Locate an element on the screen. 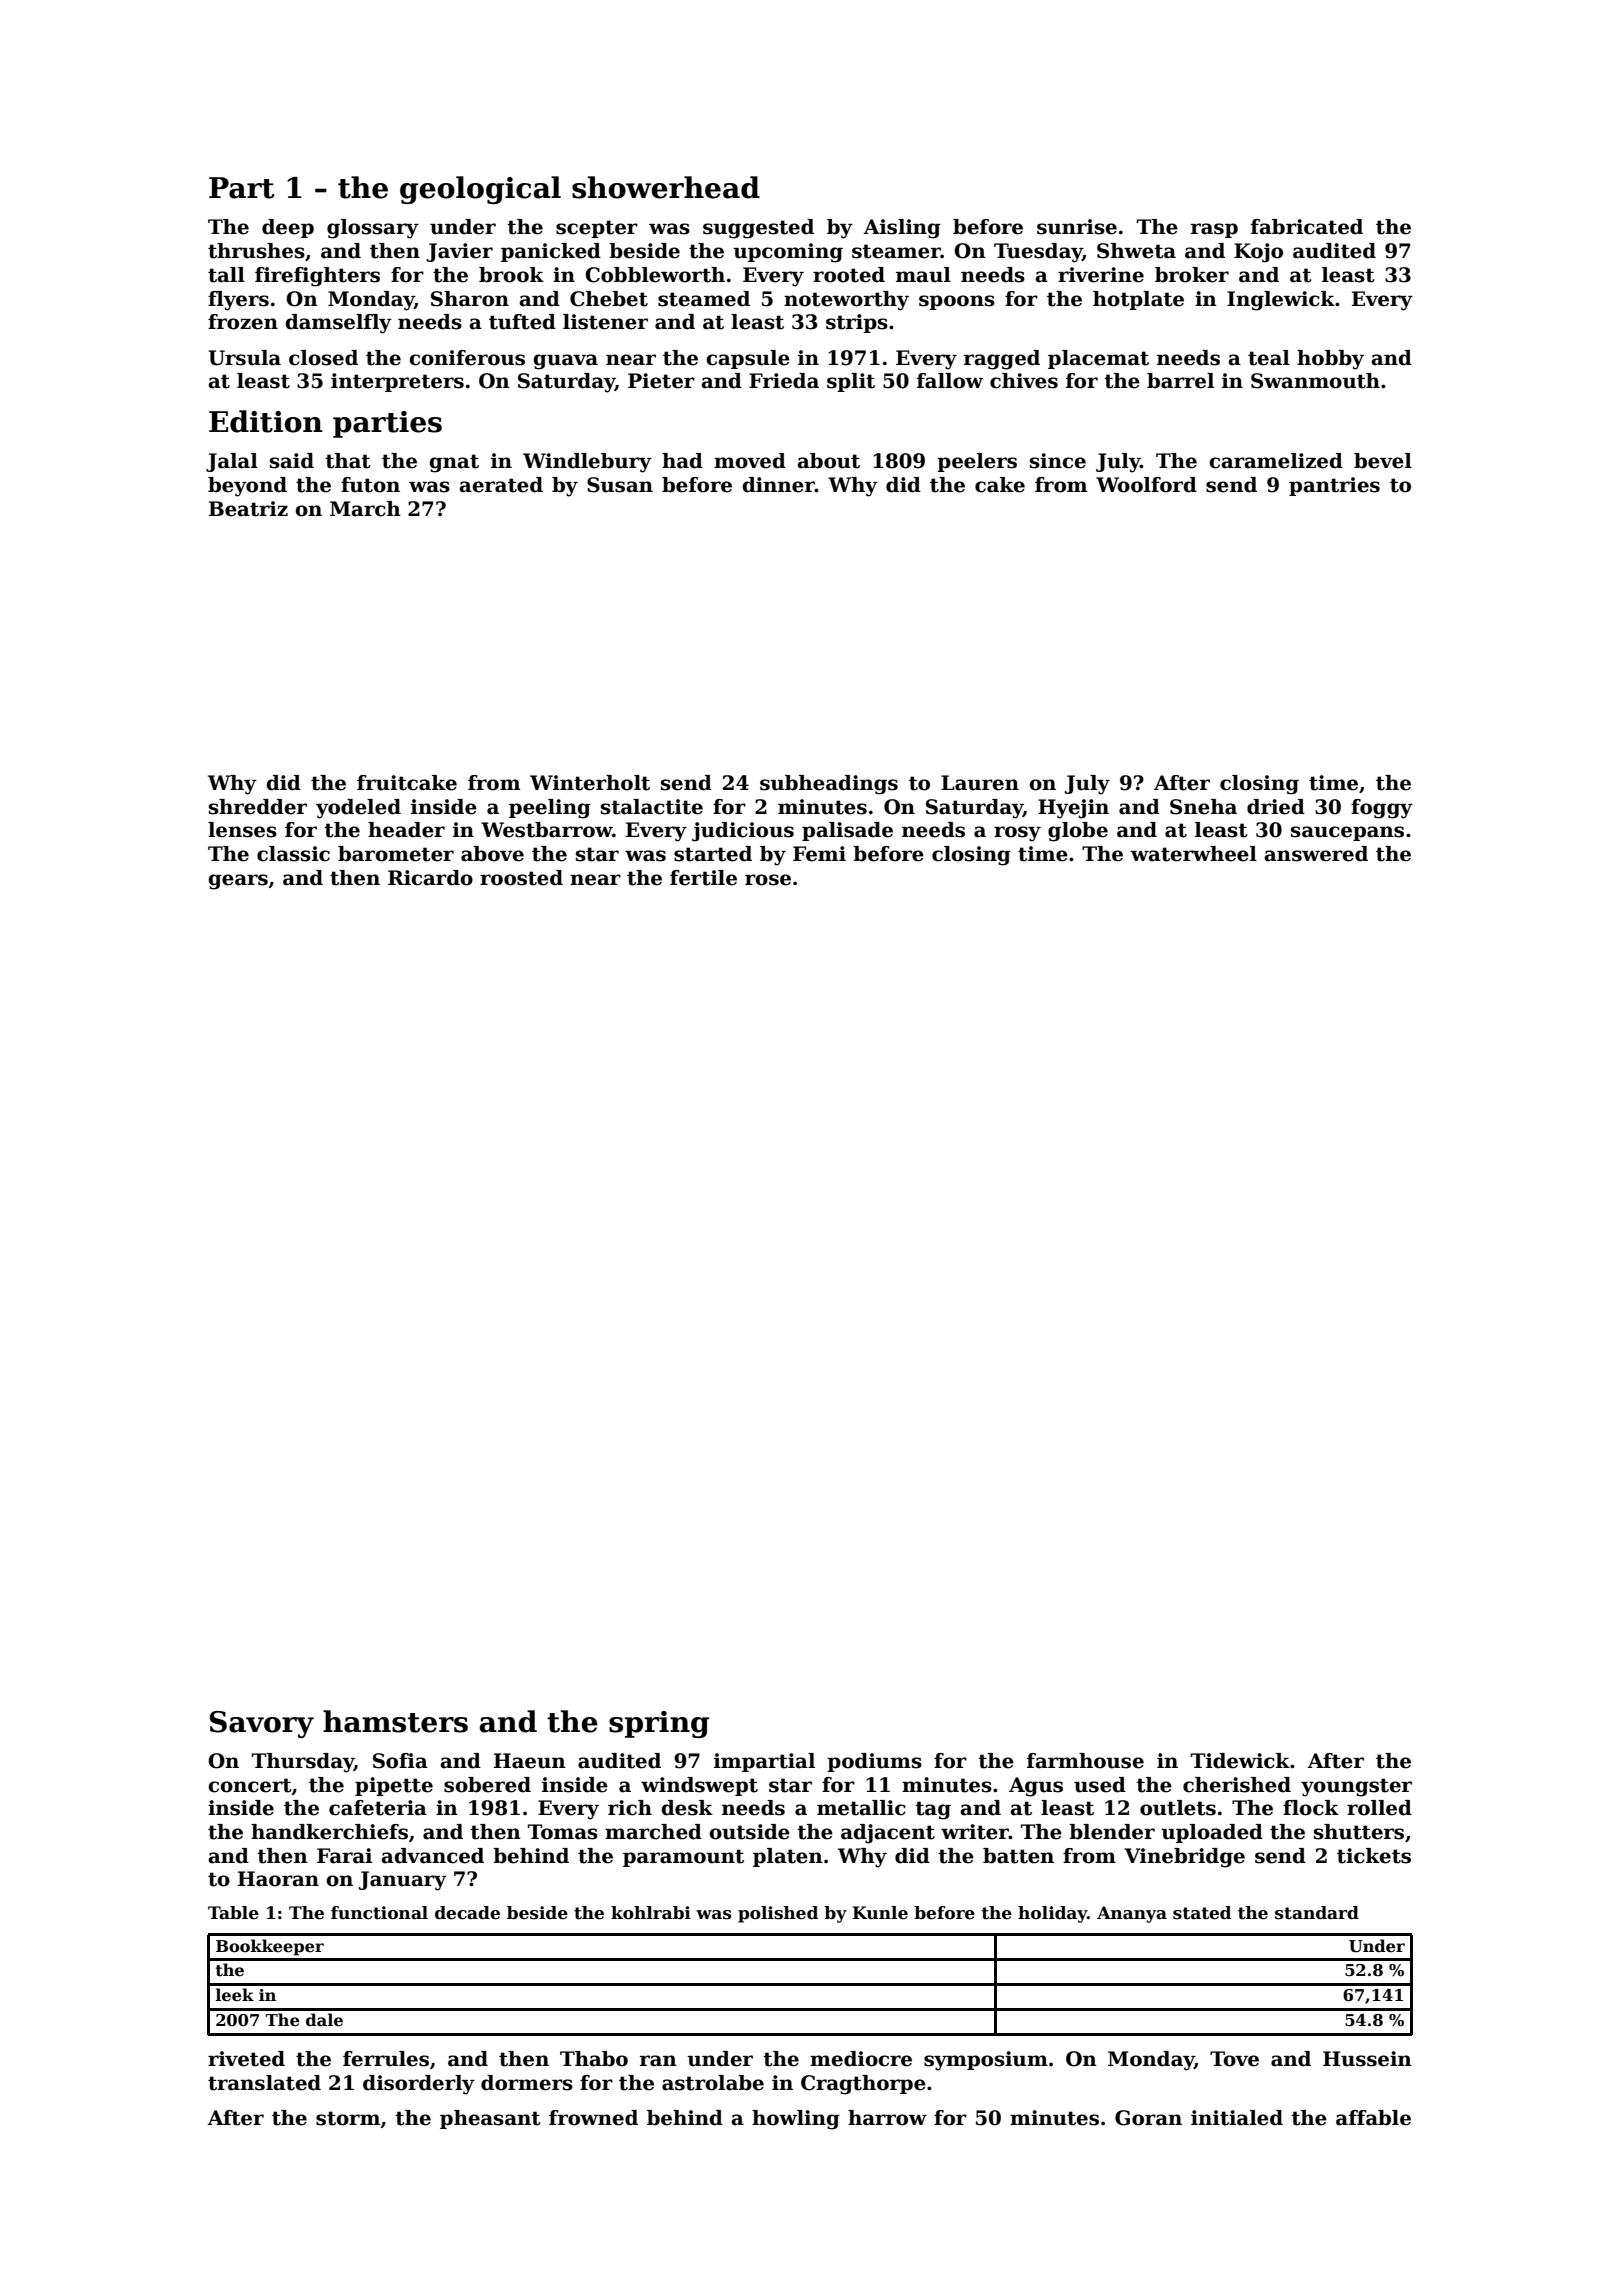 The height and width of the screenshot is (2292, 1620). gears is located at coordinates (238, 882).
